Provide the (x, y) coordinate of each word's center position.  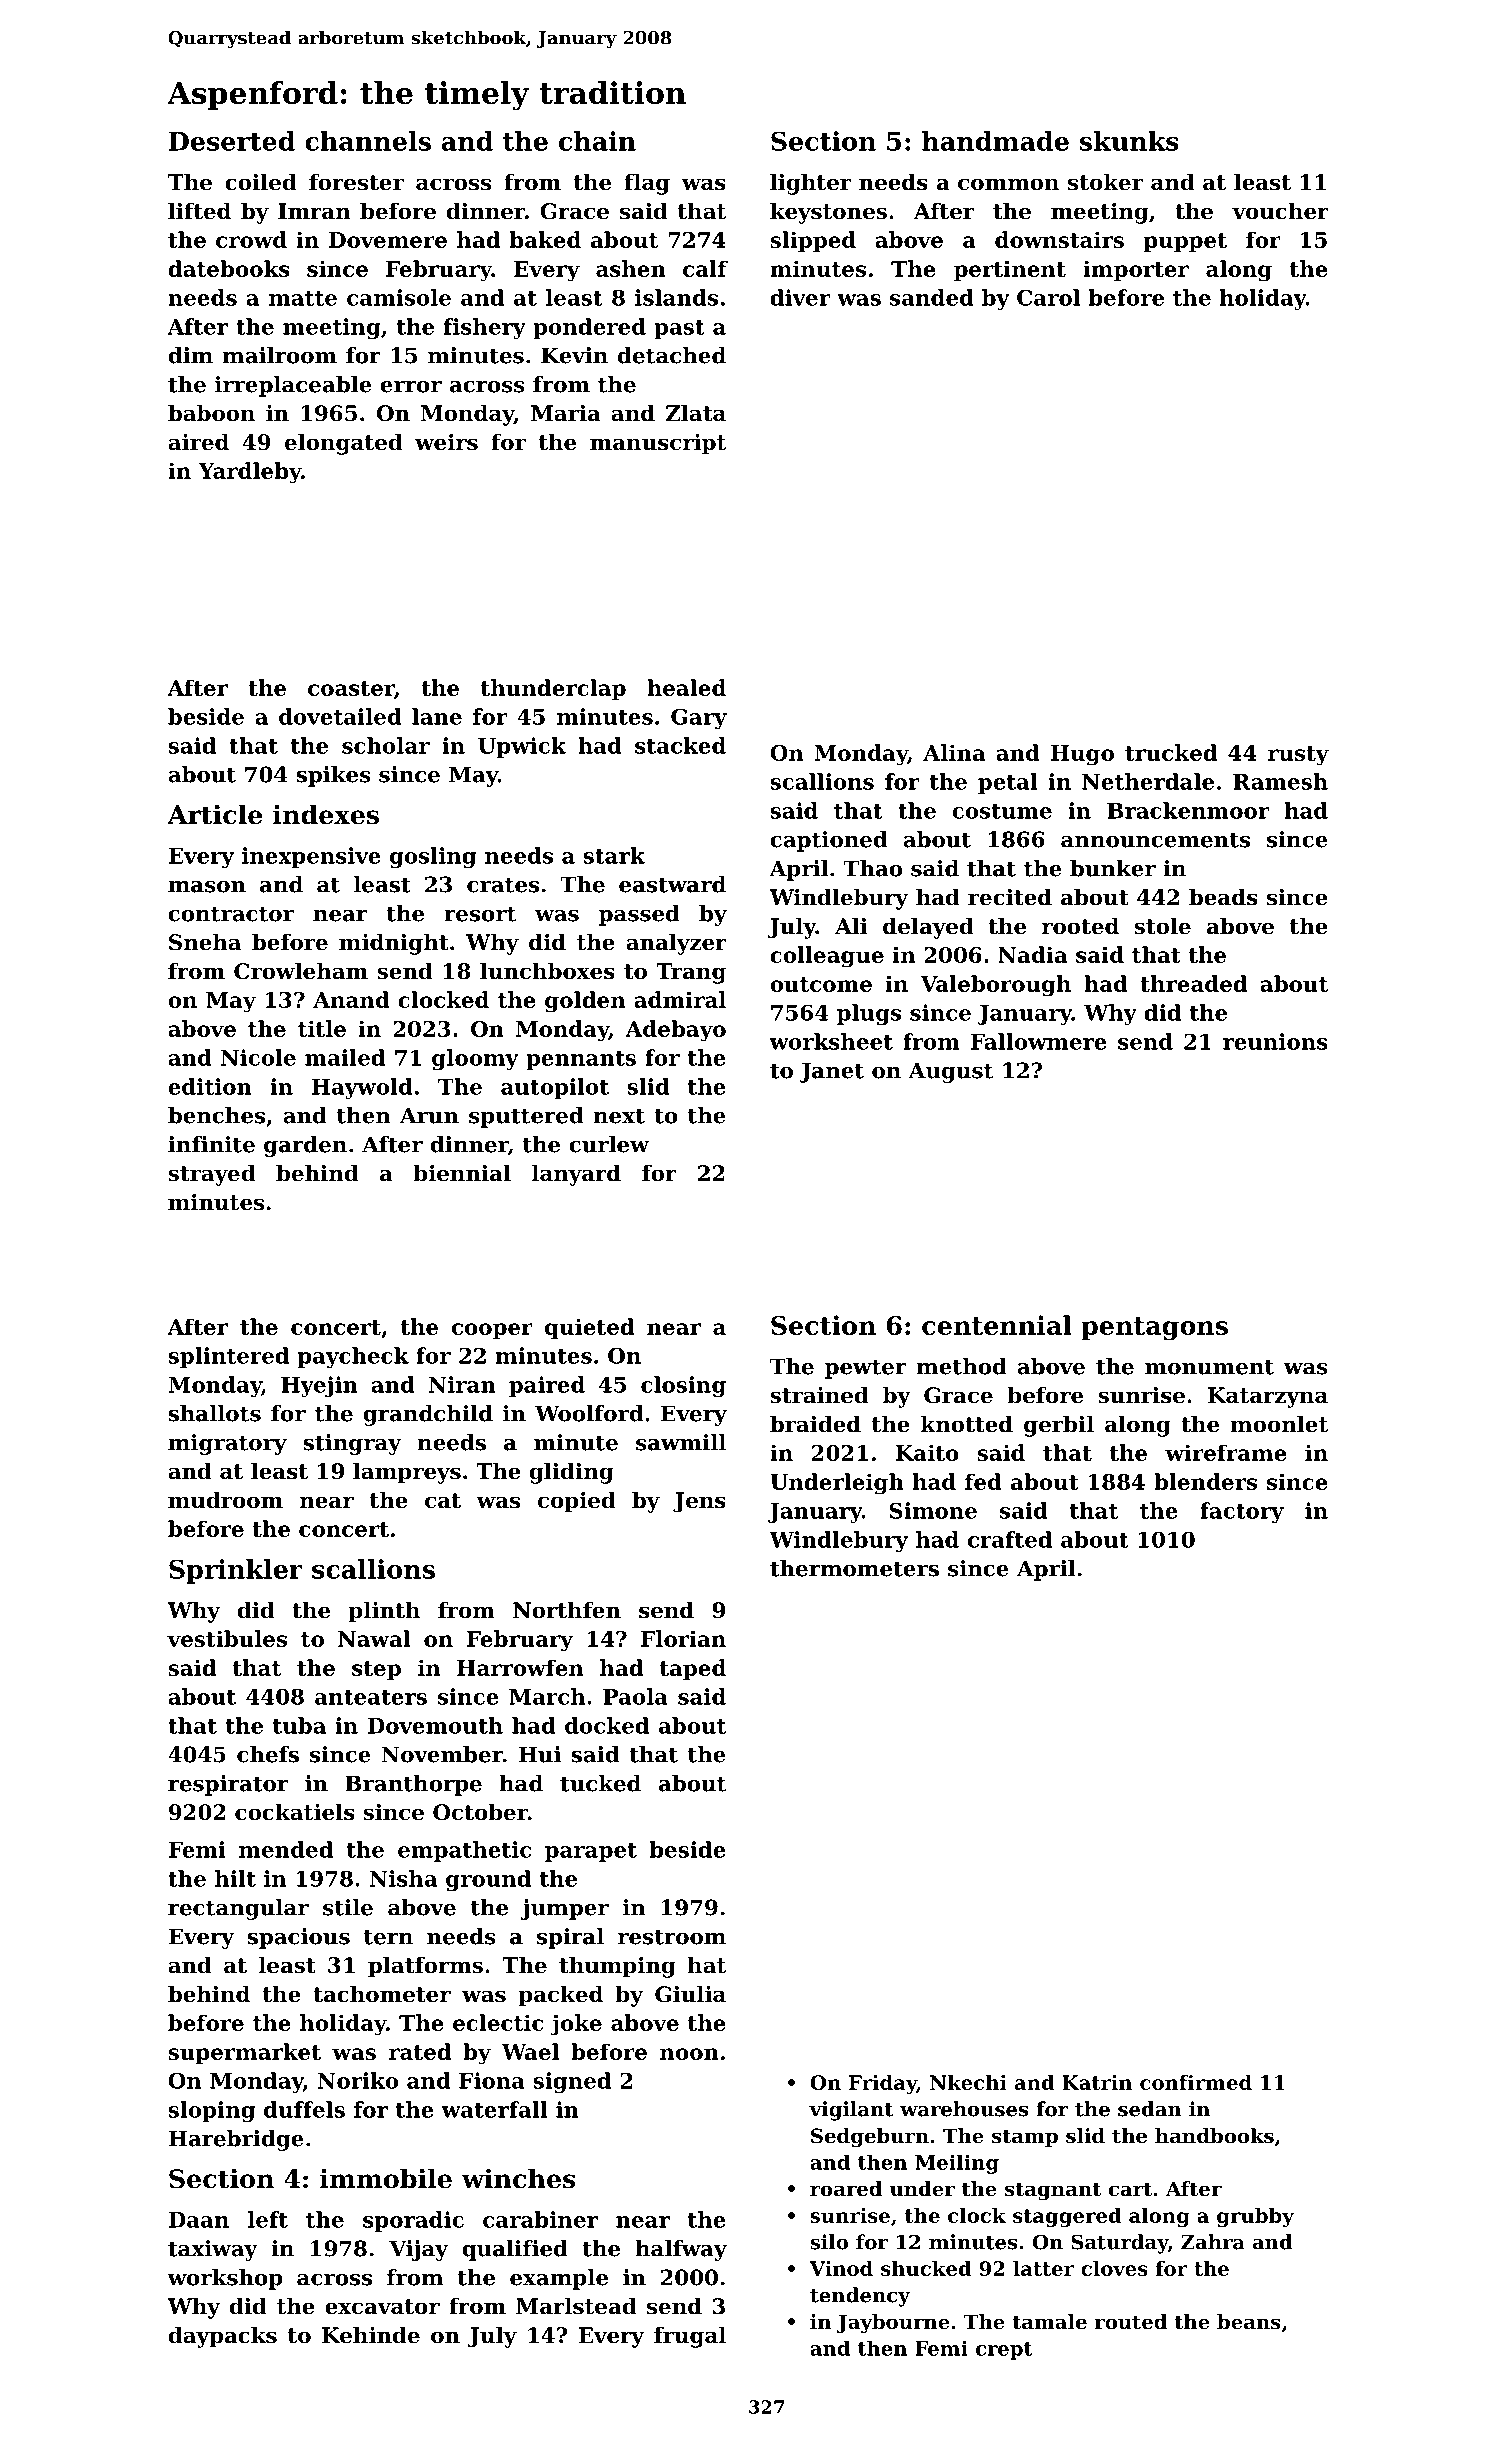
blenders (1205, 1481)
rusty (1298, 756)
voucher (1280, 211)
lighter (810, 184)
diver (800, 297)
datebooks (229, 268)
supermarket (244, 2053)
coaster (351, 690)
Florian (683, 1638)
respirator (228, 1785)
